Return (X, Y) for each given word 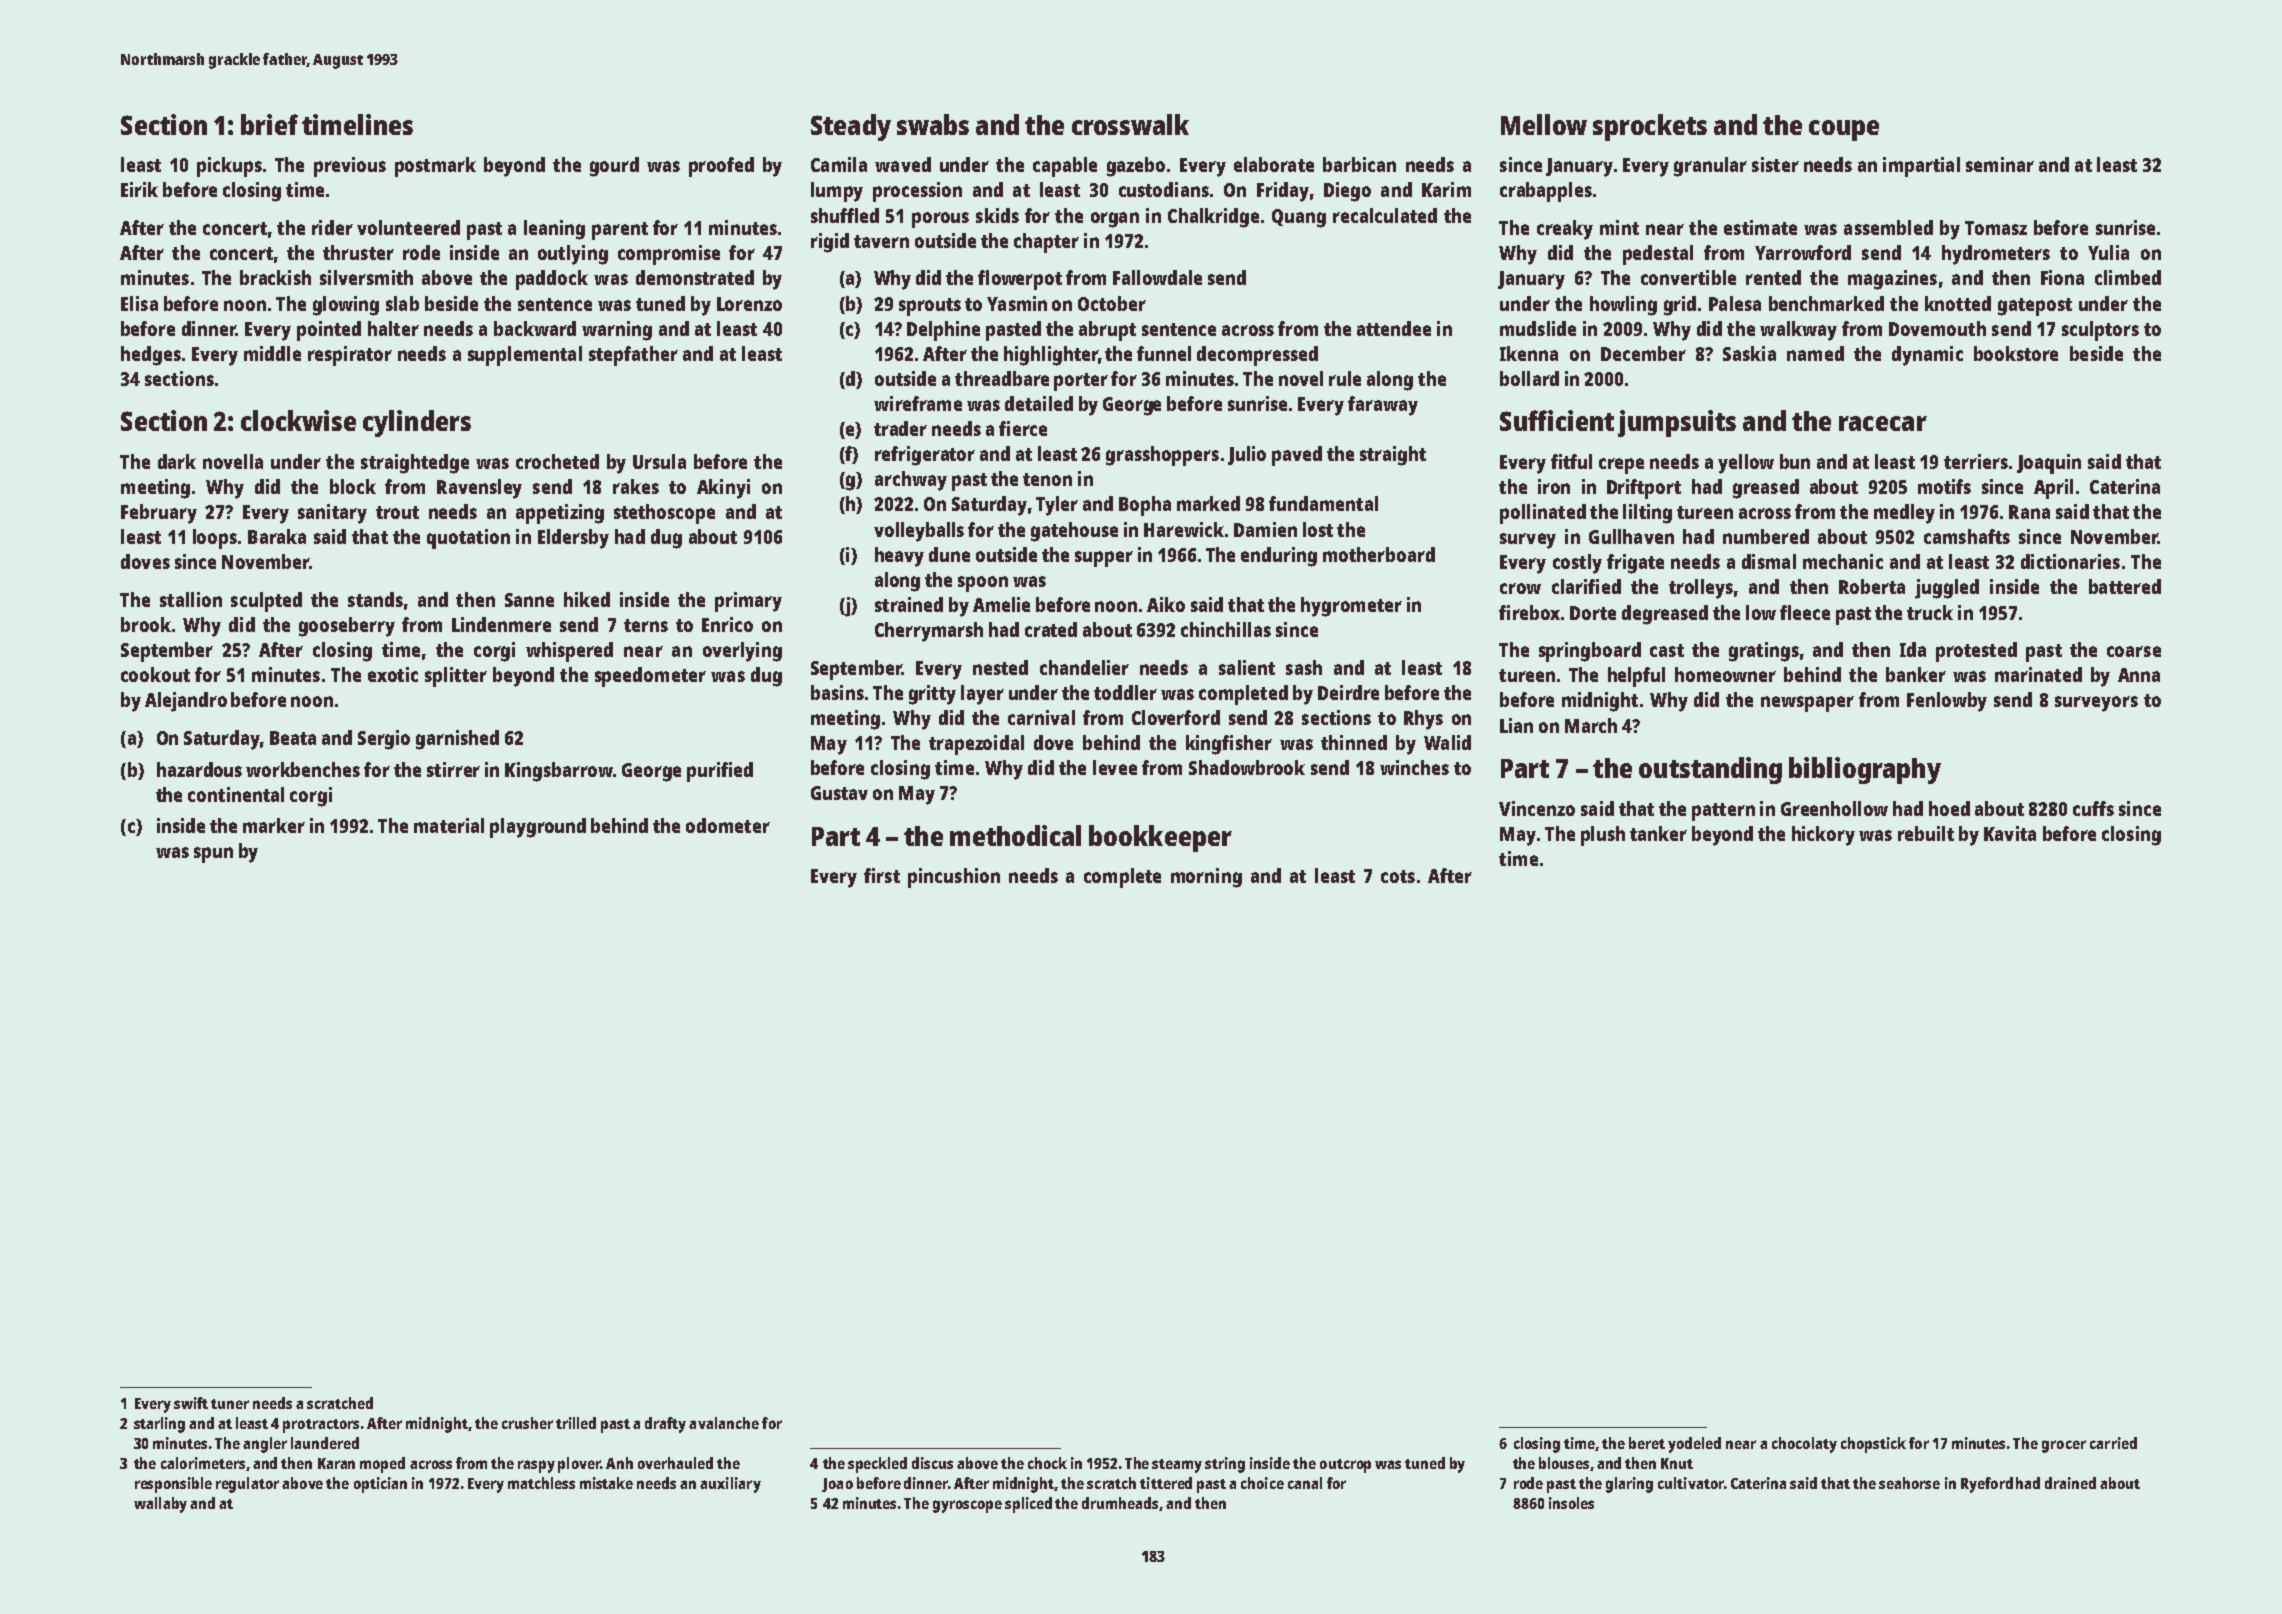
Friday (1283, 192)
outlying (573, 255)
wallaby (160, 1505)
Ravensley (479, 489)
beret (1647, 1443)
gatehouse (1074, 532)
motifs (1944, 486)
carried (2113, 1443)
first (882, 875)
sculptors (2100, 331)
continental (236, 794)
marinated (2038, 674)
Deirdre (1348, 692)
